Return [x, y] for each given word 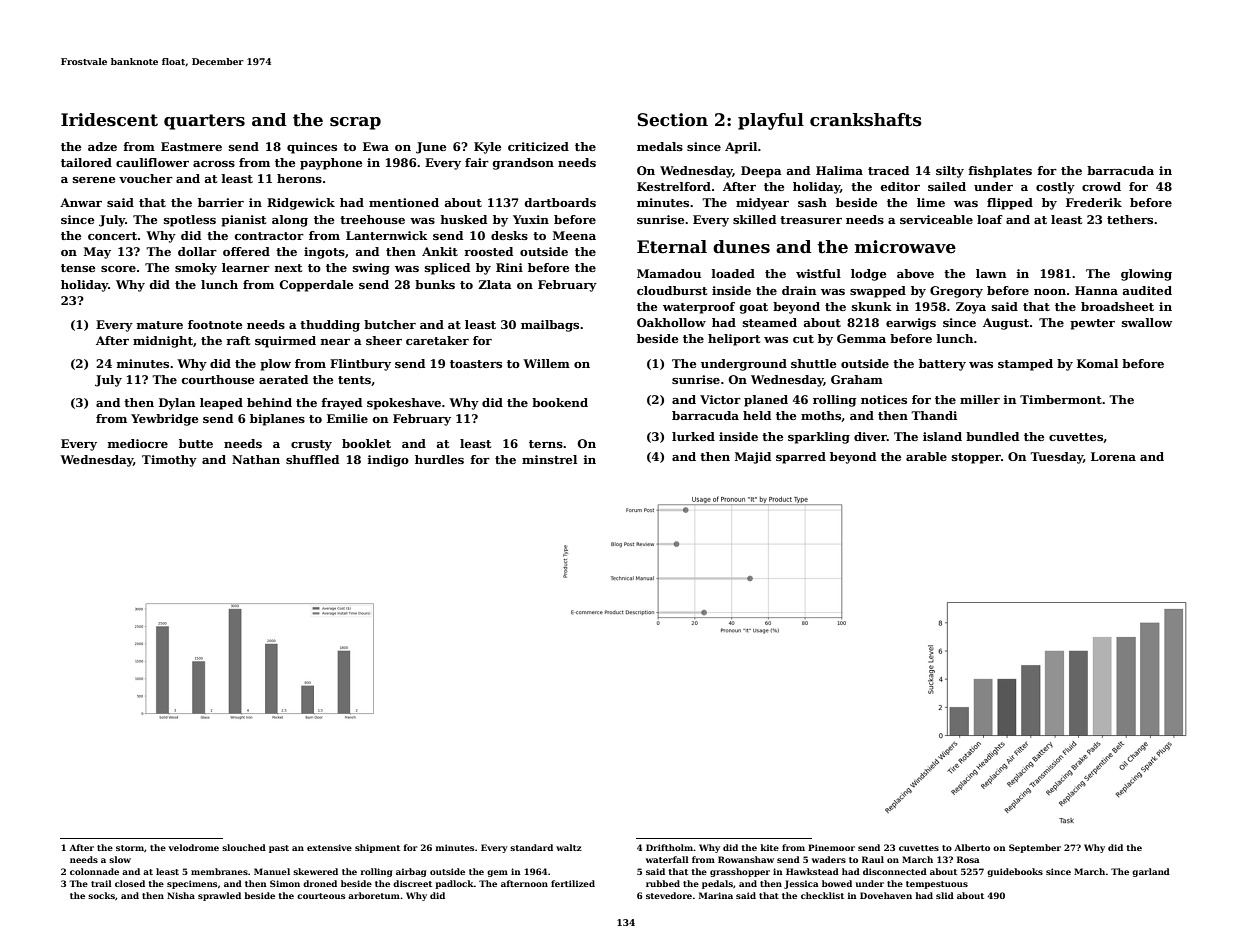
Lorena [1113, 456]
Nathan [256, 459]
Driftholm [669, 847]
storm [130, 848]
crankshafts [866, 120]
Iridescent [109, 120]
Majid [753, 458]
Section [672, 120]
